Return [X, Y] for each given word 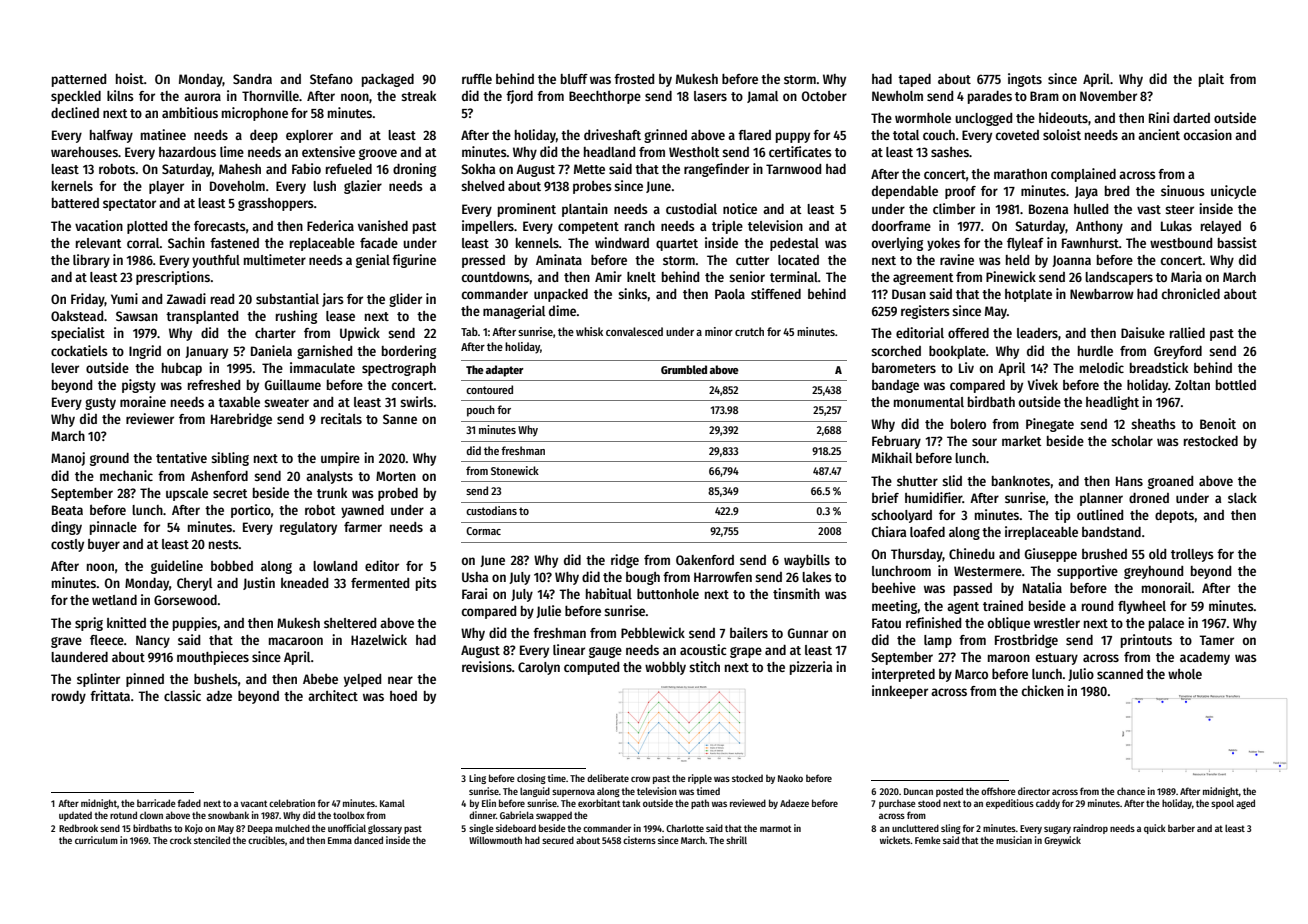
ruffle [477, 79]
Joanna [1071, 261]
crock [181, 840]
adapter [505, 371]
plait [1211, 80]
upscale [187, 494]
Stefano [331, 79]
